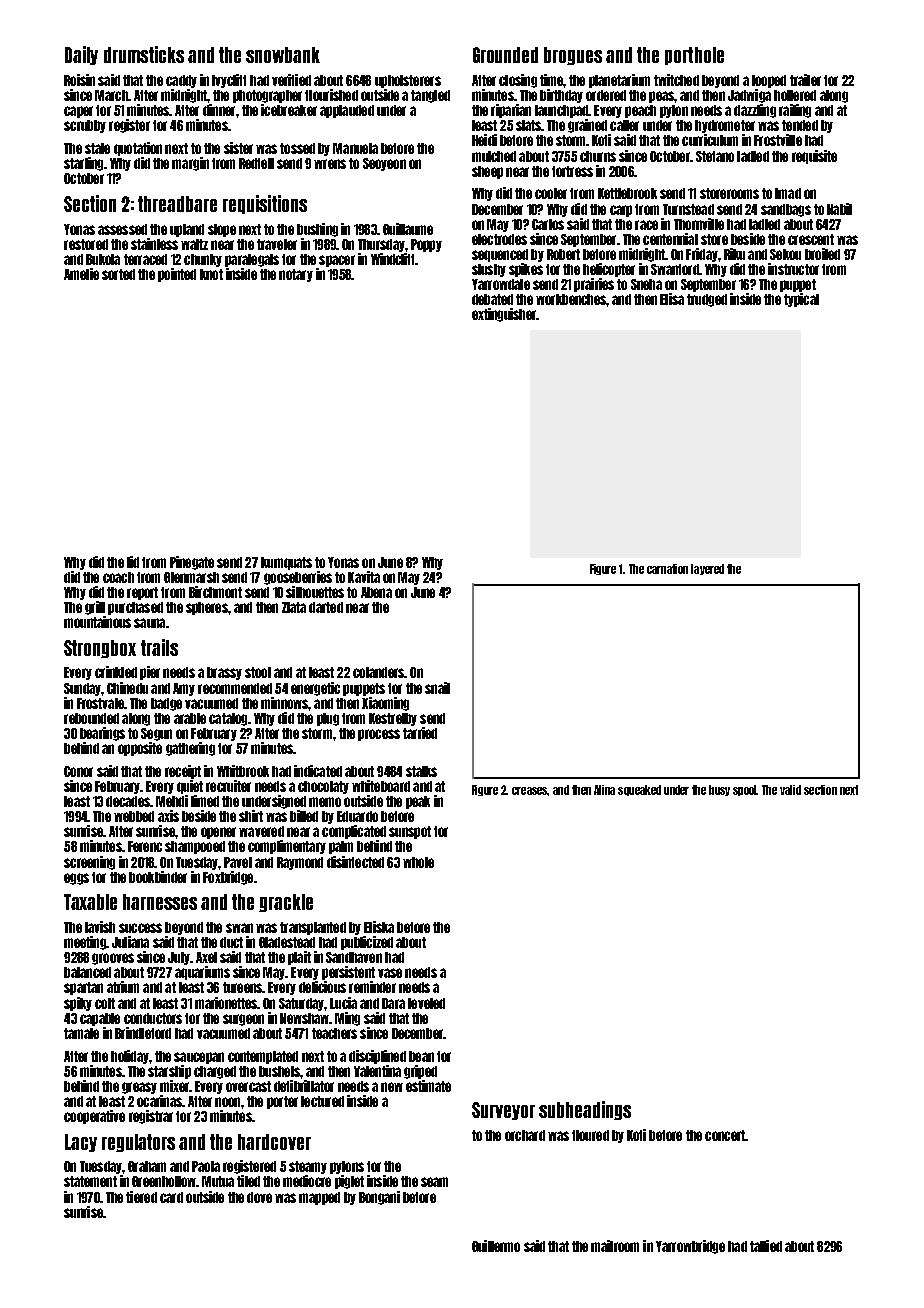  Describe the element at coordinates (646, 284) in the page. I see `Sneha` at that location.
